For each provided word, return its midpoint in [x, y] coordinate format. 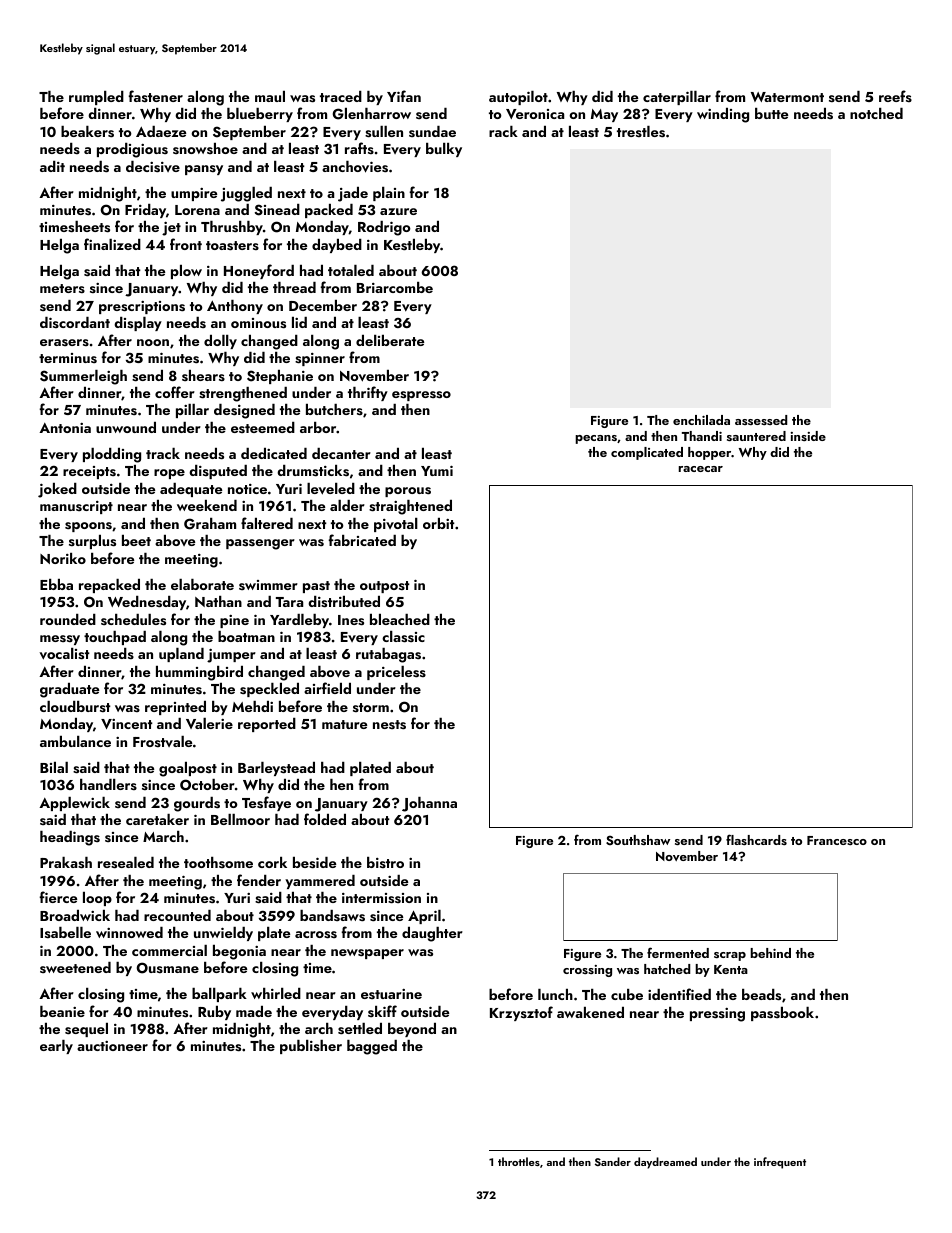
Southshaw [638, 840]
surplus [92, 542]
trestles [641, 132]
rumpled [96, 98]
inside [808, 436]
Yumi [437, 471]
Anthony [235, 307]
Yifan [404, 96]
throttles [519, 1161]
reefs [895, 96]
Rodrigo [384, 228]
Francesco [837, 840]
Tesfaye [266, 803]
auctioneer [112, 1046]
